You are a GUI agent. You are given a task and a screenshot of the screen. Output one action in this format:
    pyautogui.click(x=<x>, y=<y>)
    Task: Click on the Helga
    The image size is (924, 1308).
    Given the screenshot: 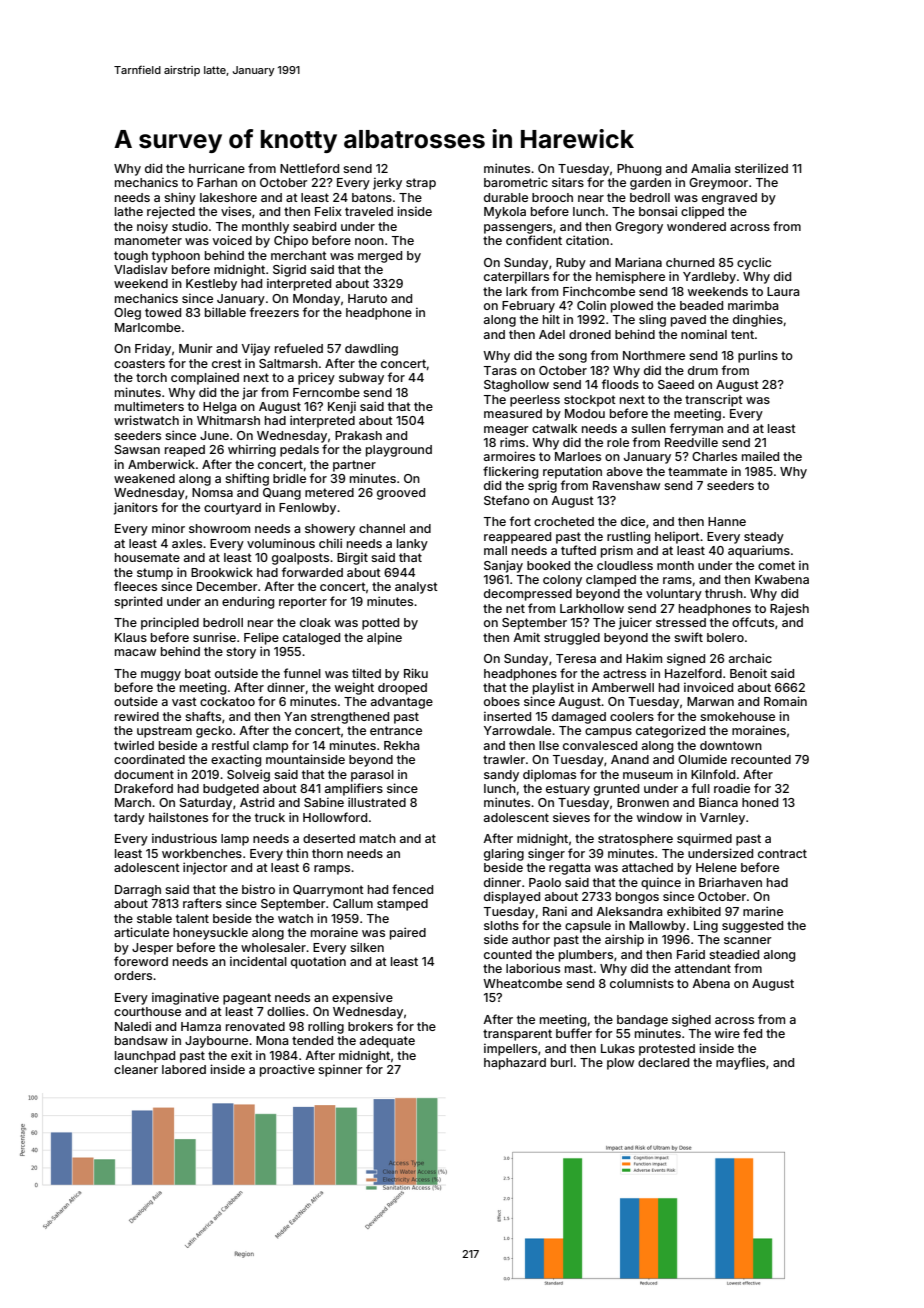 What is the action you would take?
    pyautogui.click(x=220, y=408)
